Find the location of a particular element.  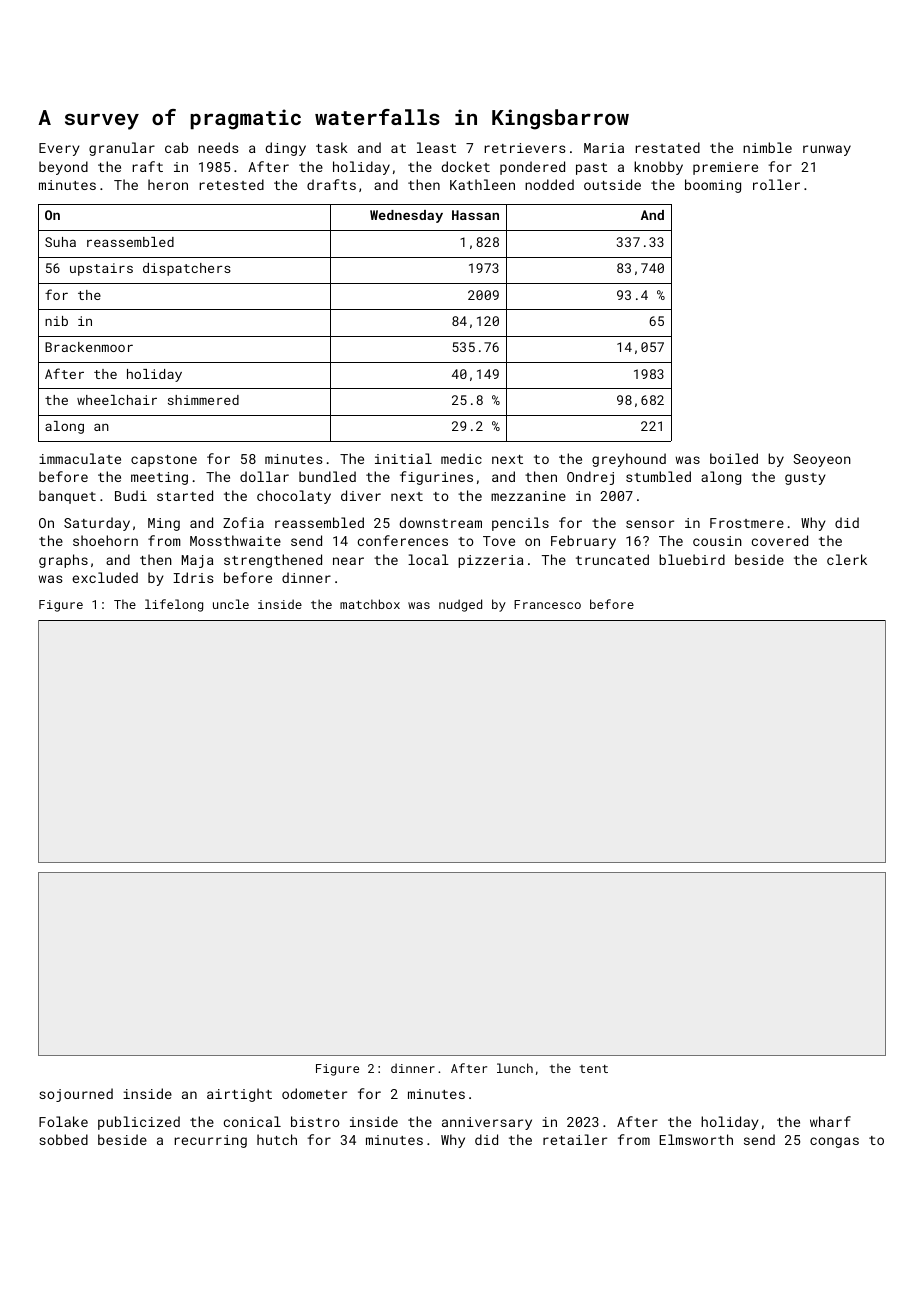

medic is located at coordinates (461, 458).
